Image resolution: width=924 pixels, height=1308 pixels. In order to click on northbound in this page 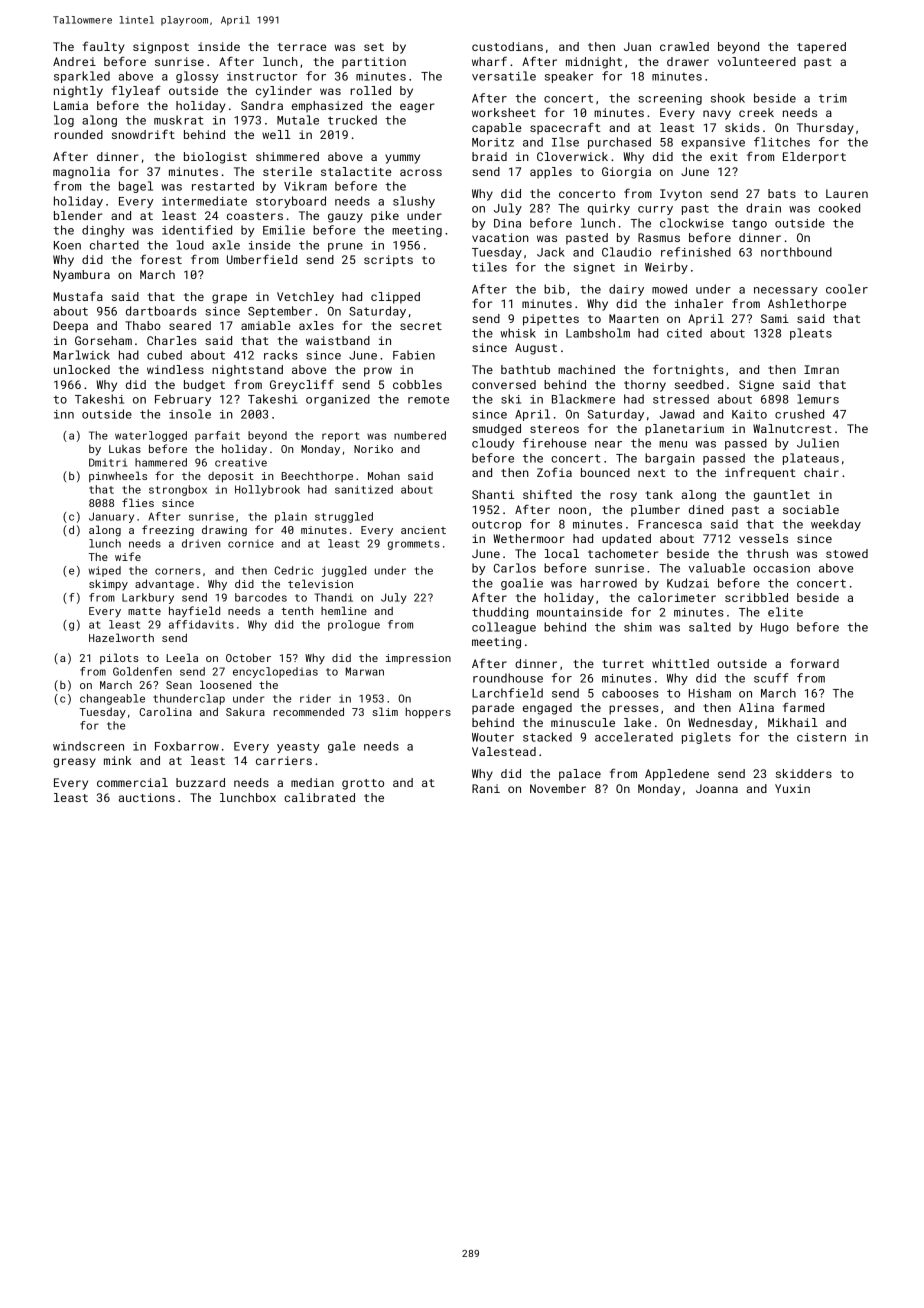, I will do `click(796, 252)`.
